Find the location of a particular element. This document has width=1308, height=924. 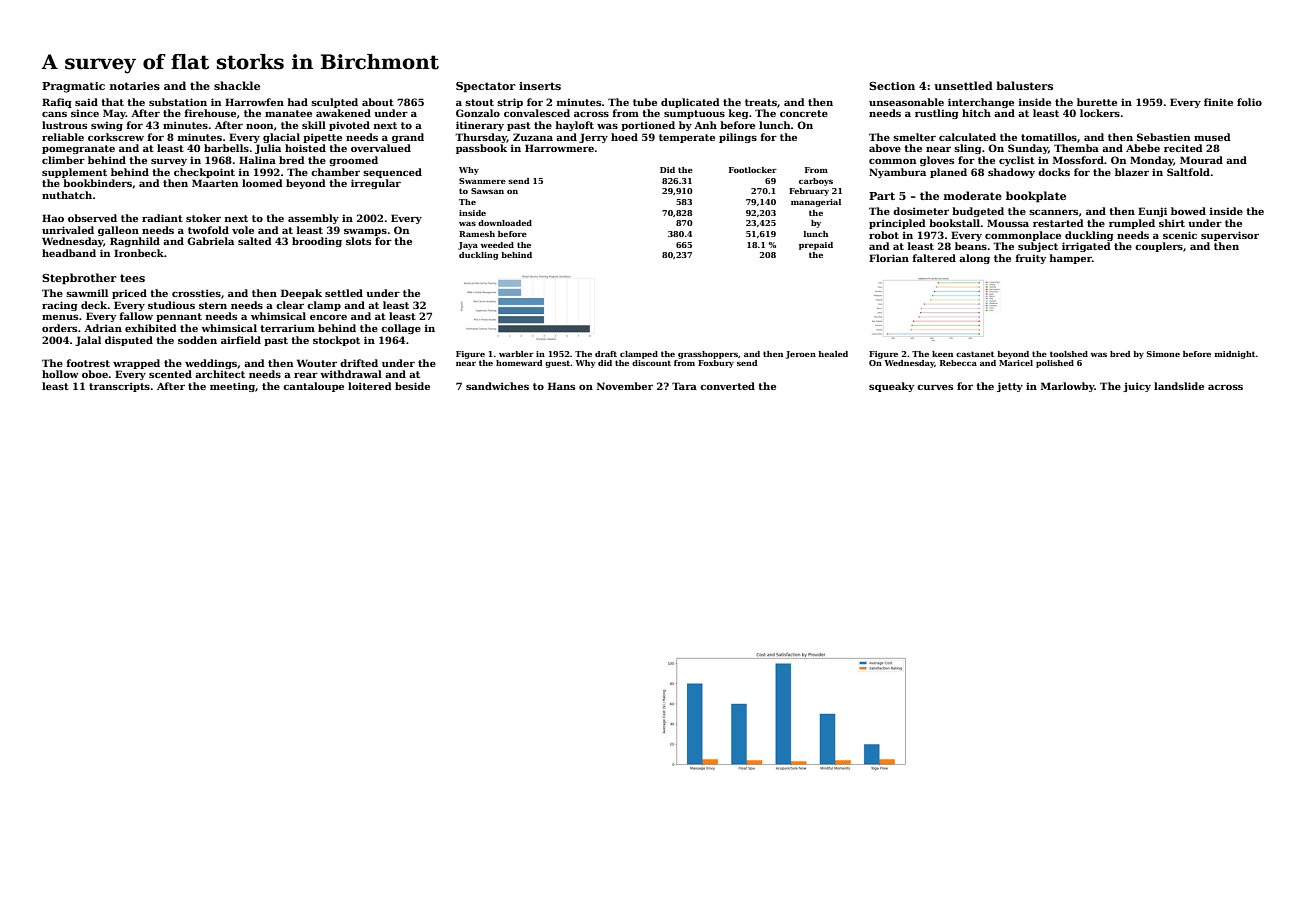

inserts is located at coordinates (540, 86).
